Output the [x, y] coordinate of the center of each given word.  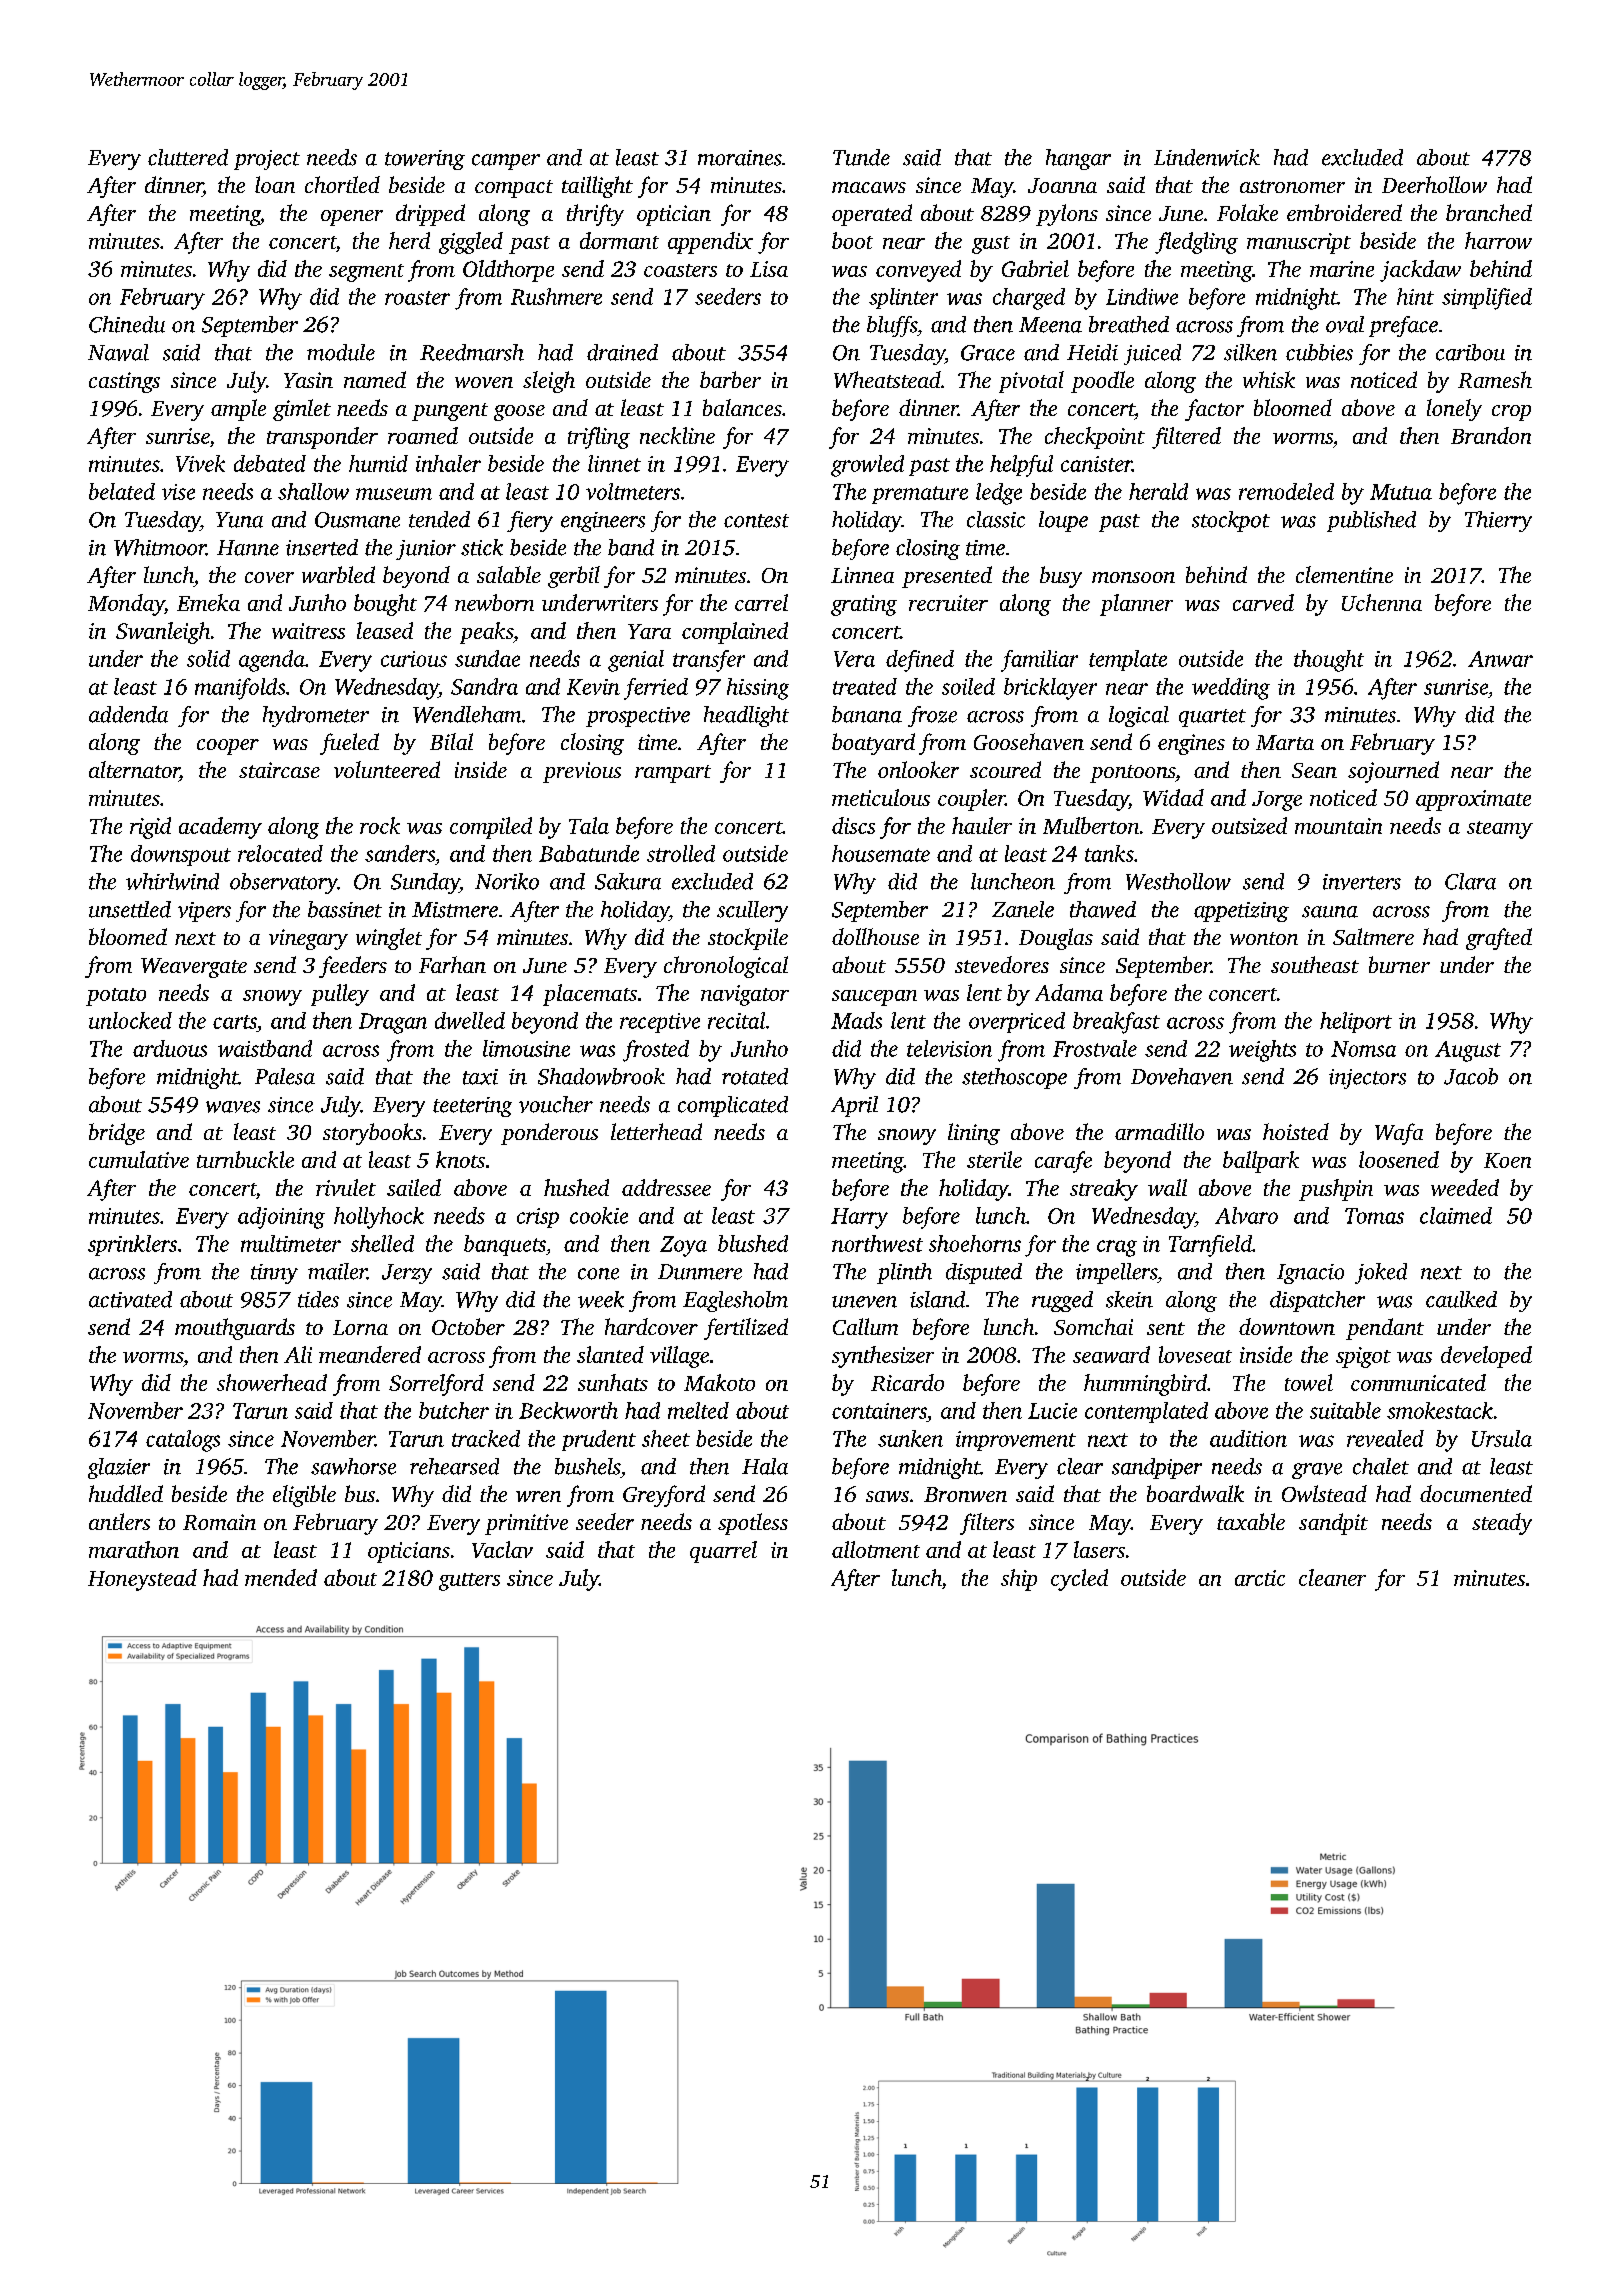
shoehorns [975, 1243]
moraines [740, 158]
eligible [304, 1496]
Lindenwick [1207, 157]
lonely [1454, 410]
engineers [603, 522]
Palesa [285, 1076]
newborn [494, 602]
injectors [1367, 1079]
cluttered [188, 157]
